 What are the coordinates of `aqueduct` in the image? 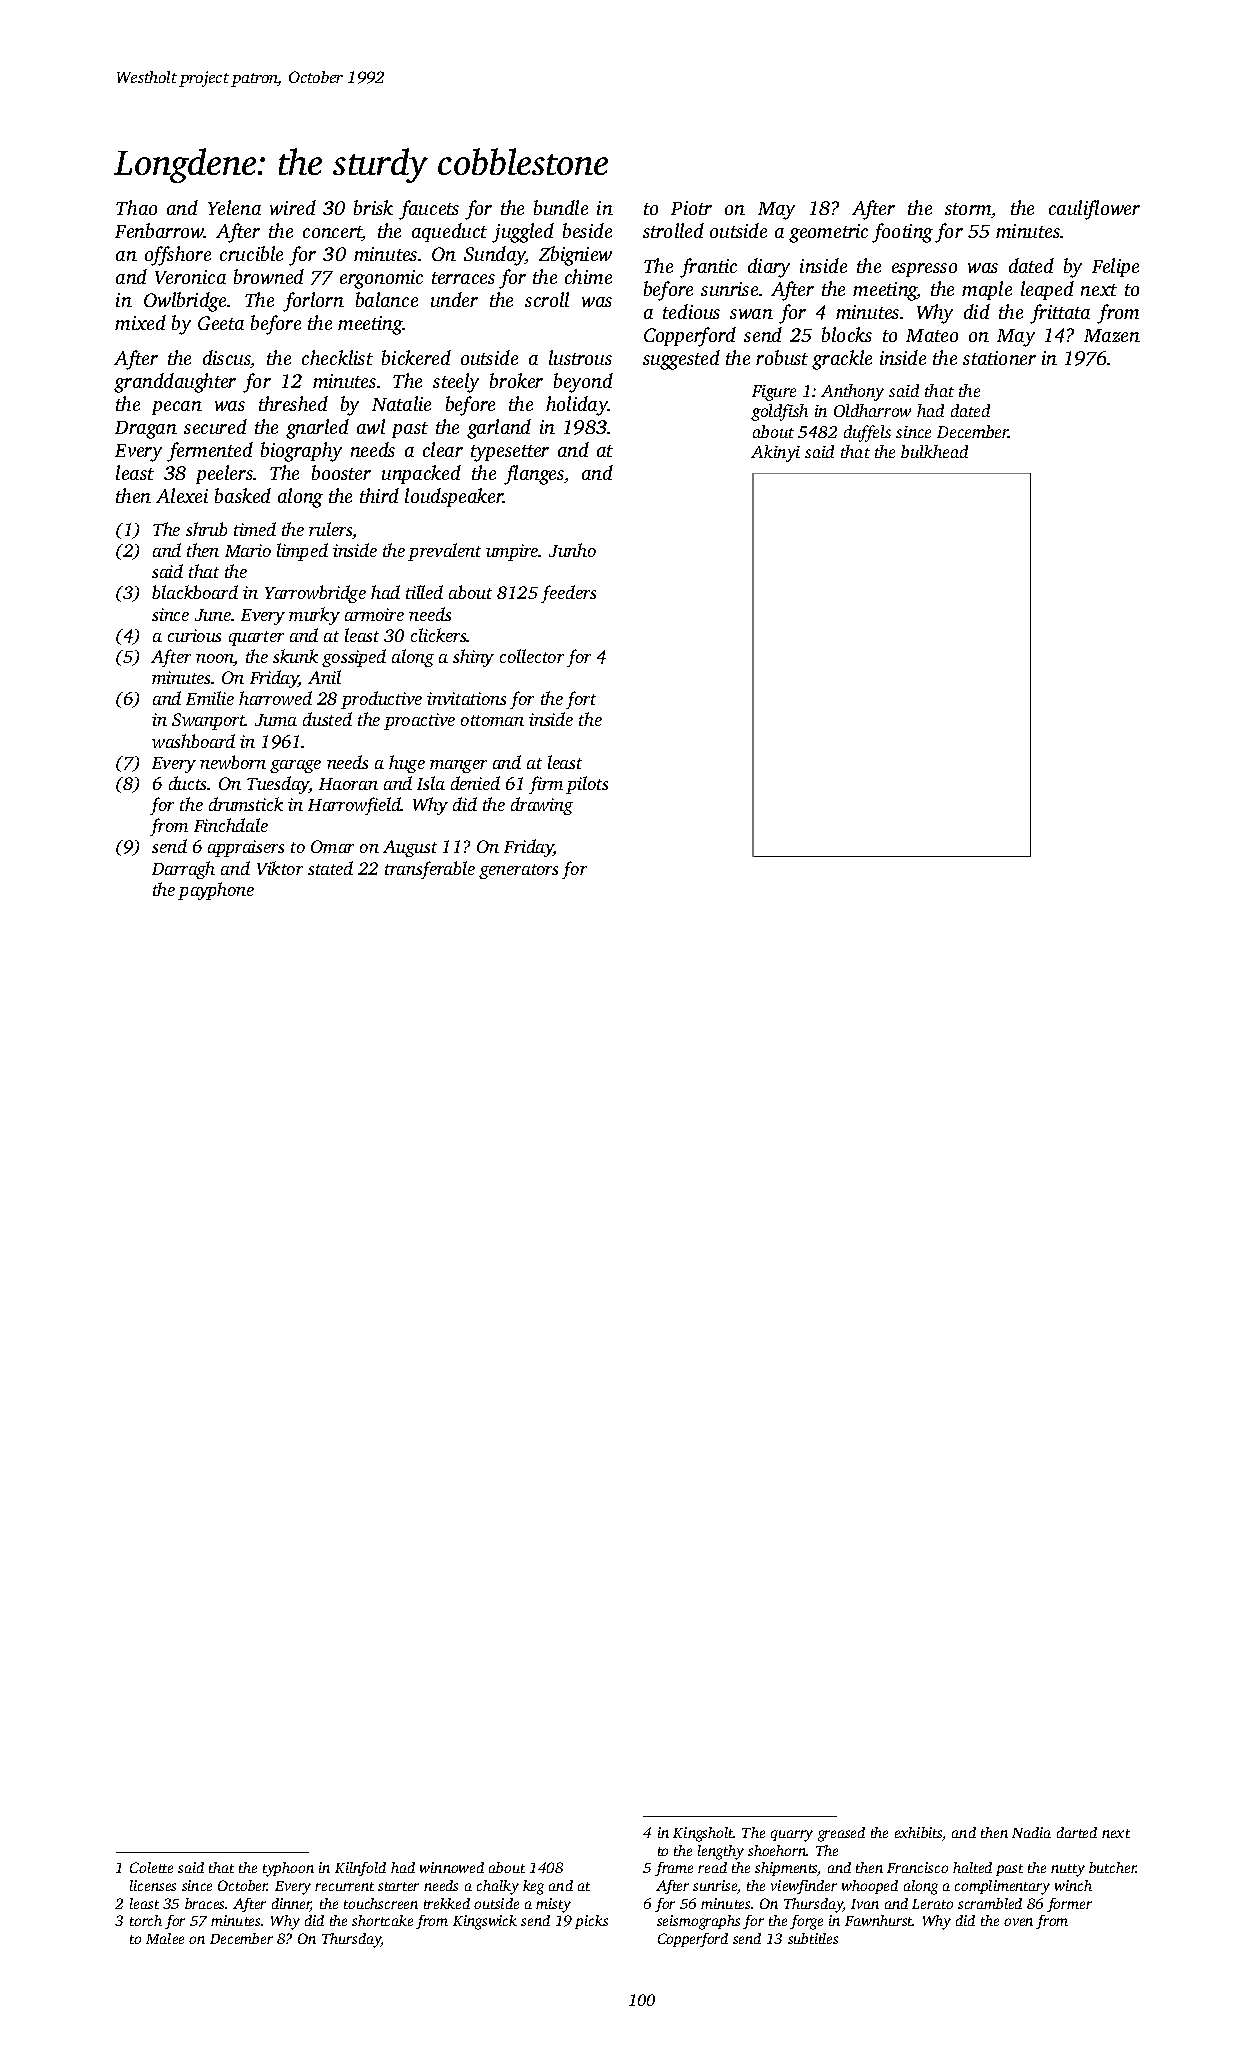 It's located at (449, 232).
